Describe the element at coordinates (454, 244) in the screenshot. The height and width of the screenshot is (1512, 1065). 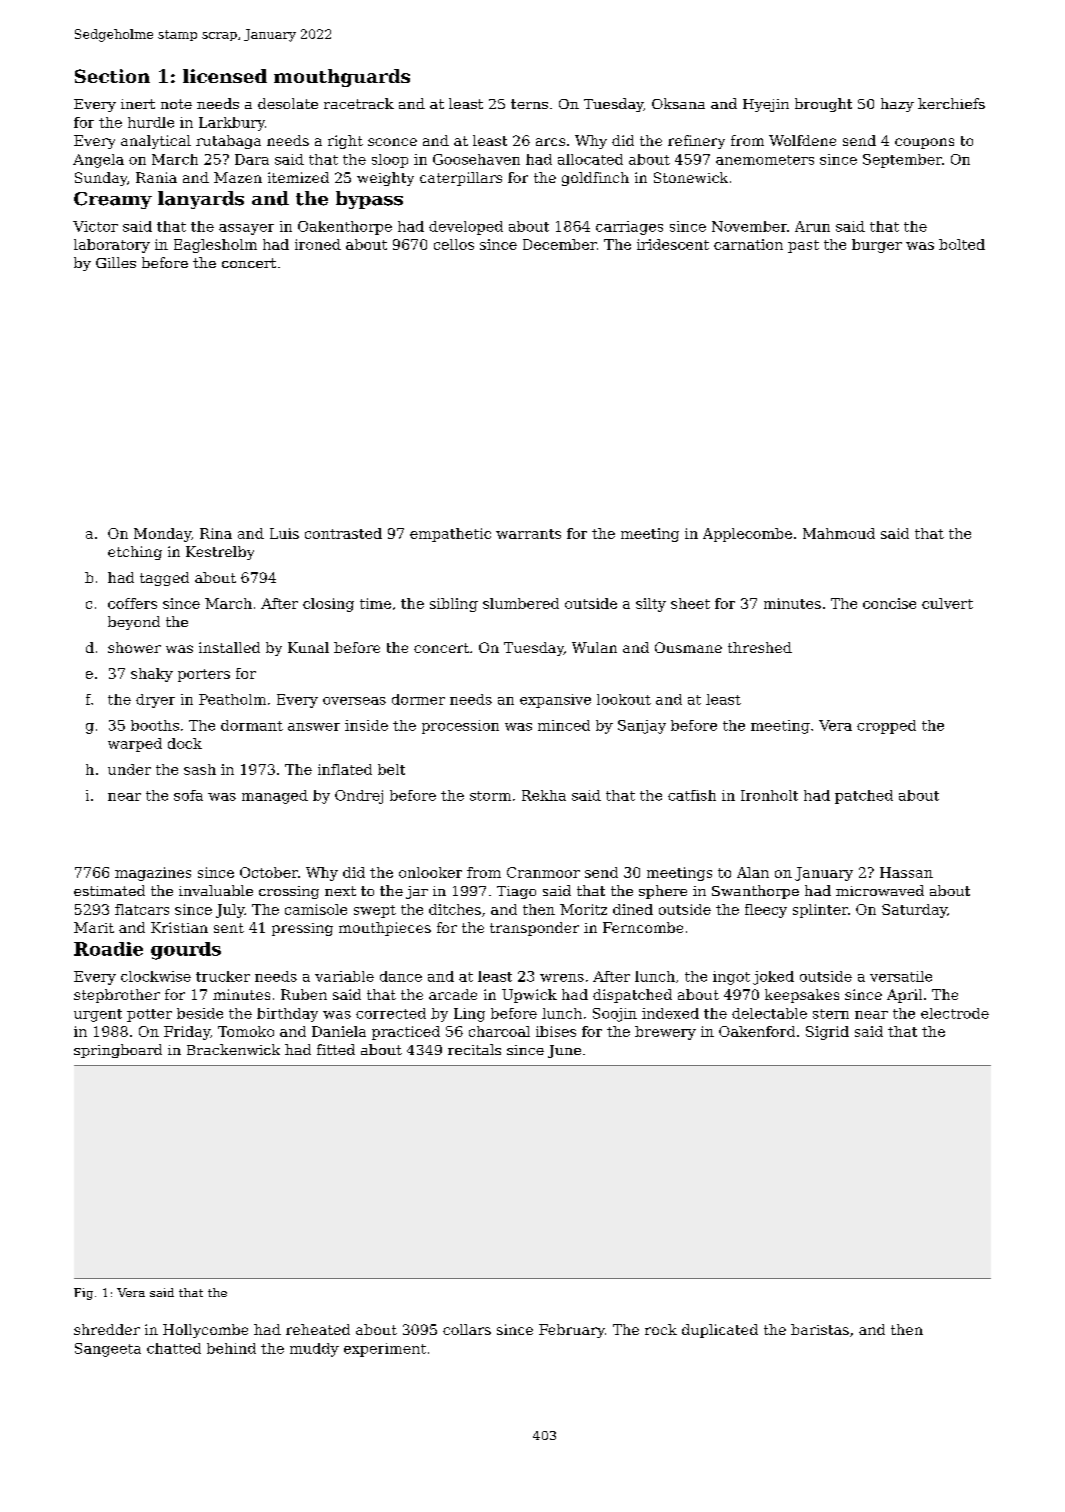
I see `cellos` at that location.
